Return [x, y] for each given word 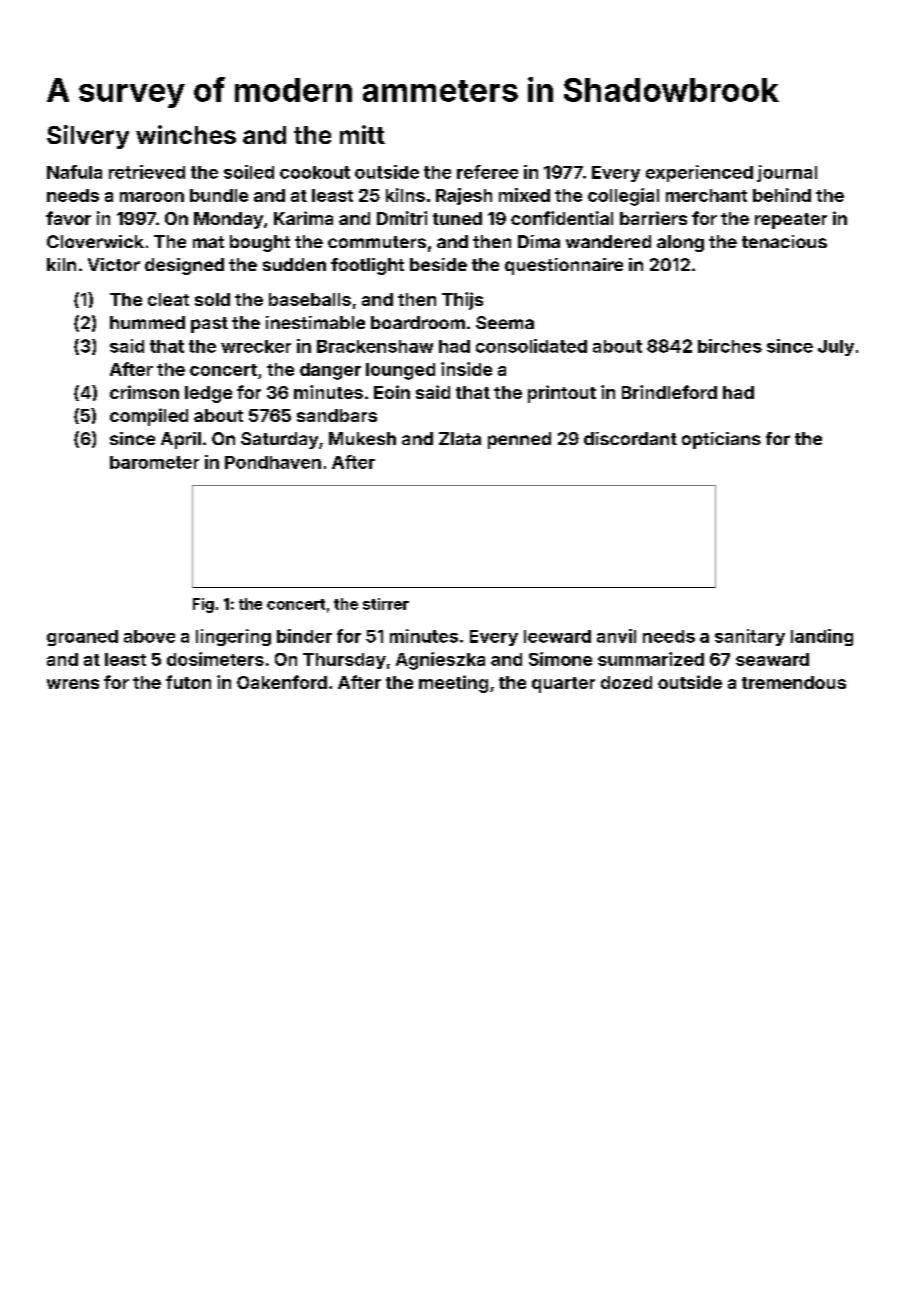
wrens [73, 684]
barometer [154, 462]
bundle [219, 195]
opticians [721, 440]
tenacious [784, 241]
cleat [168, 299]
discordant [630, 438]
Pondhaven [273, 462]
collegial [623, 197]
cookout [315, 172]
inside [466, 369]
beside [438, 264]
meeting [453, 684]
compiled [149, 417]
